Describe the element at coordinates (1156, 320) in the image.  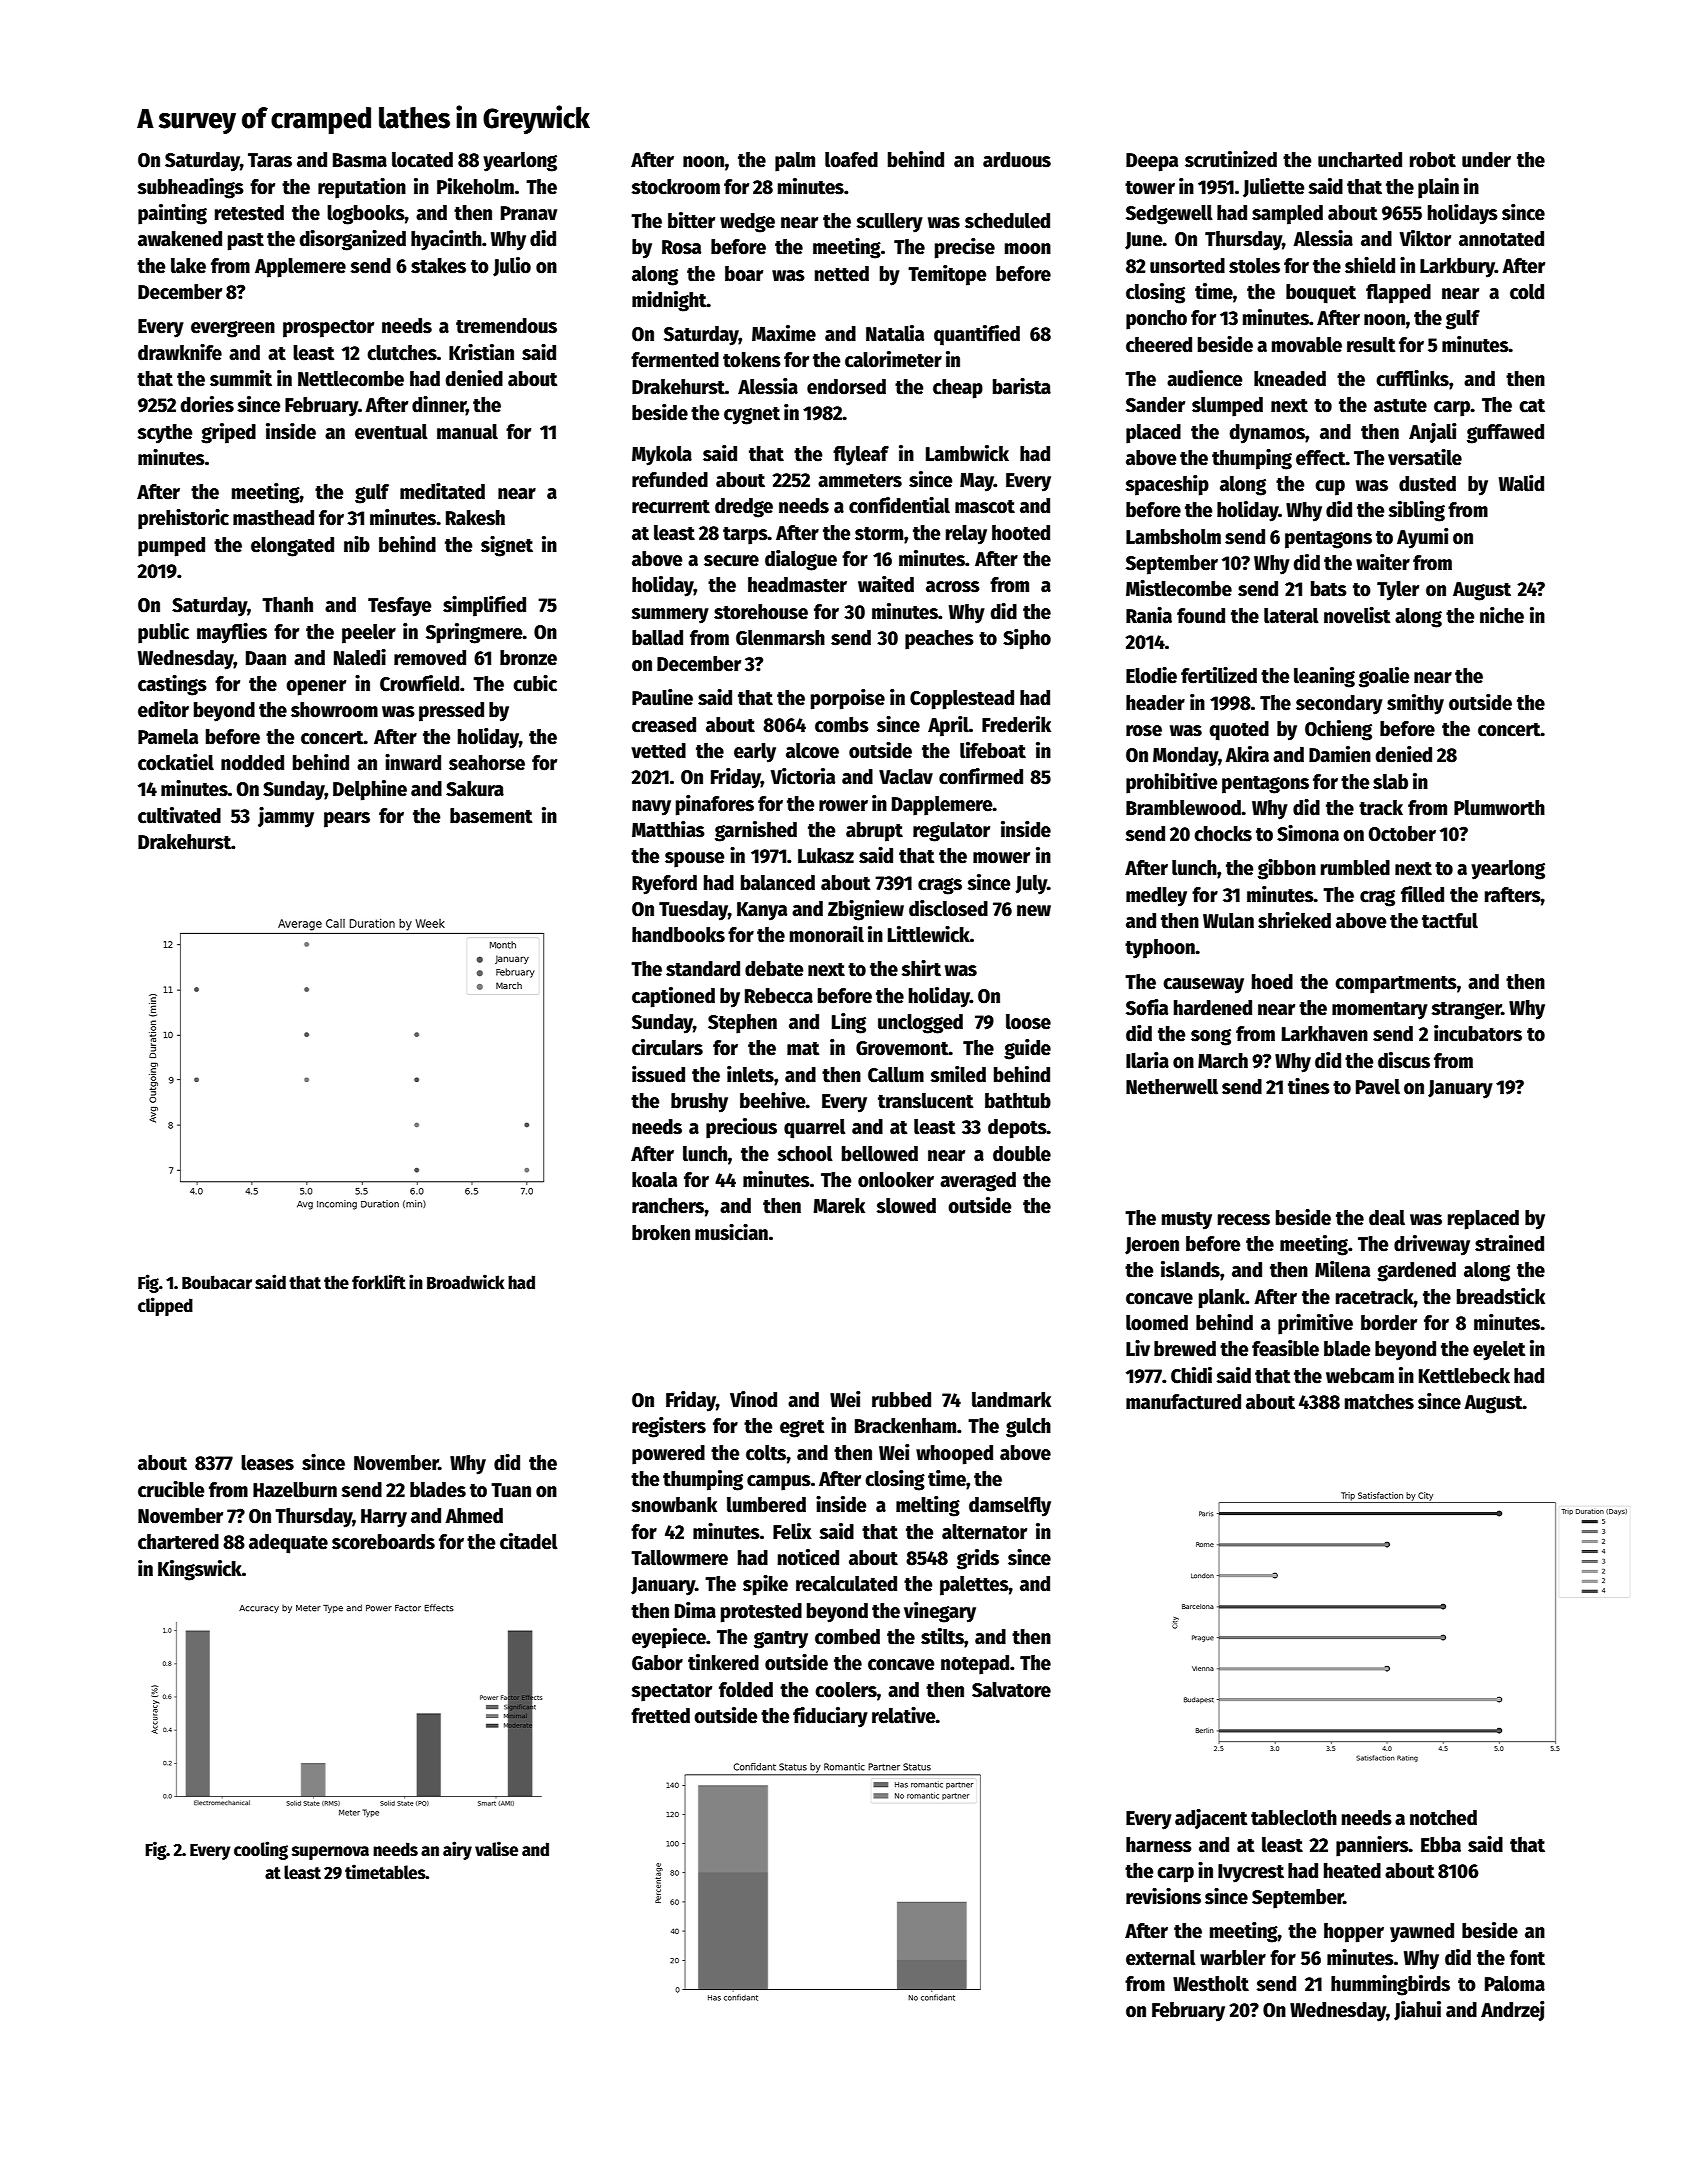
I see `poncho` at that location.
